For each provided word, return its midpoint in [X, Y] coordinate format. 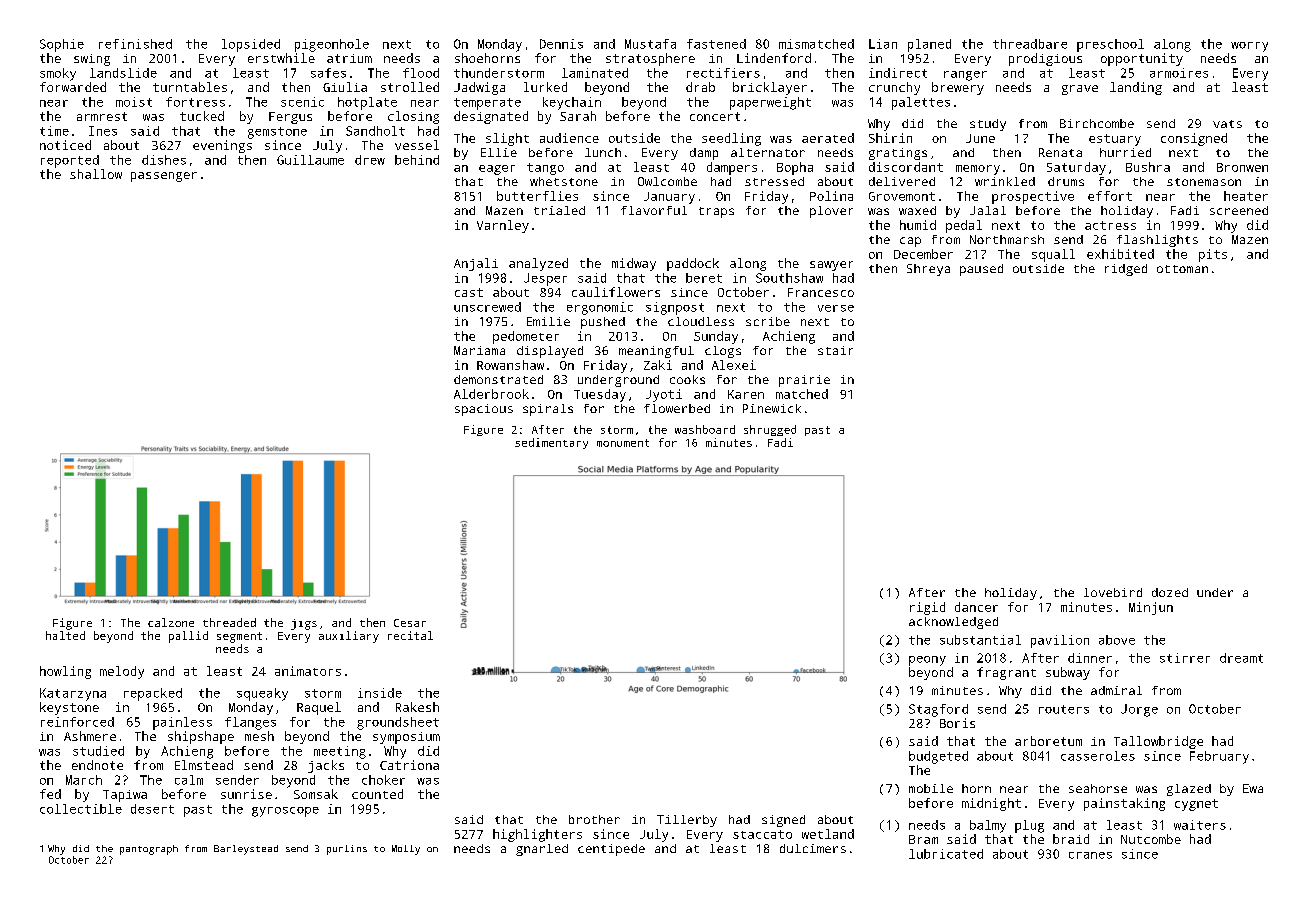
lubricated [946, 854]
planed [929, 45]
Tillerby [687, 821]
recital [410, 635]
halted [65, 635]
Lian [883, 44]
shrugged [770, 430]
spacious [484, 410]
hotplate [367, 103]
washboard [705, 429]
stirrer [1185, 658]
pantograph [149, 850]
